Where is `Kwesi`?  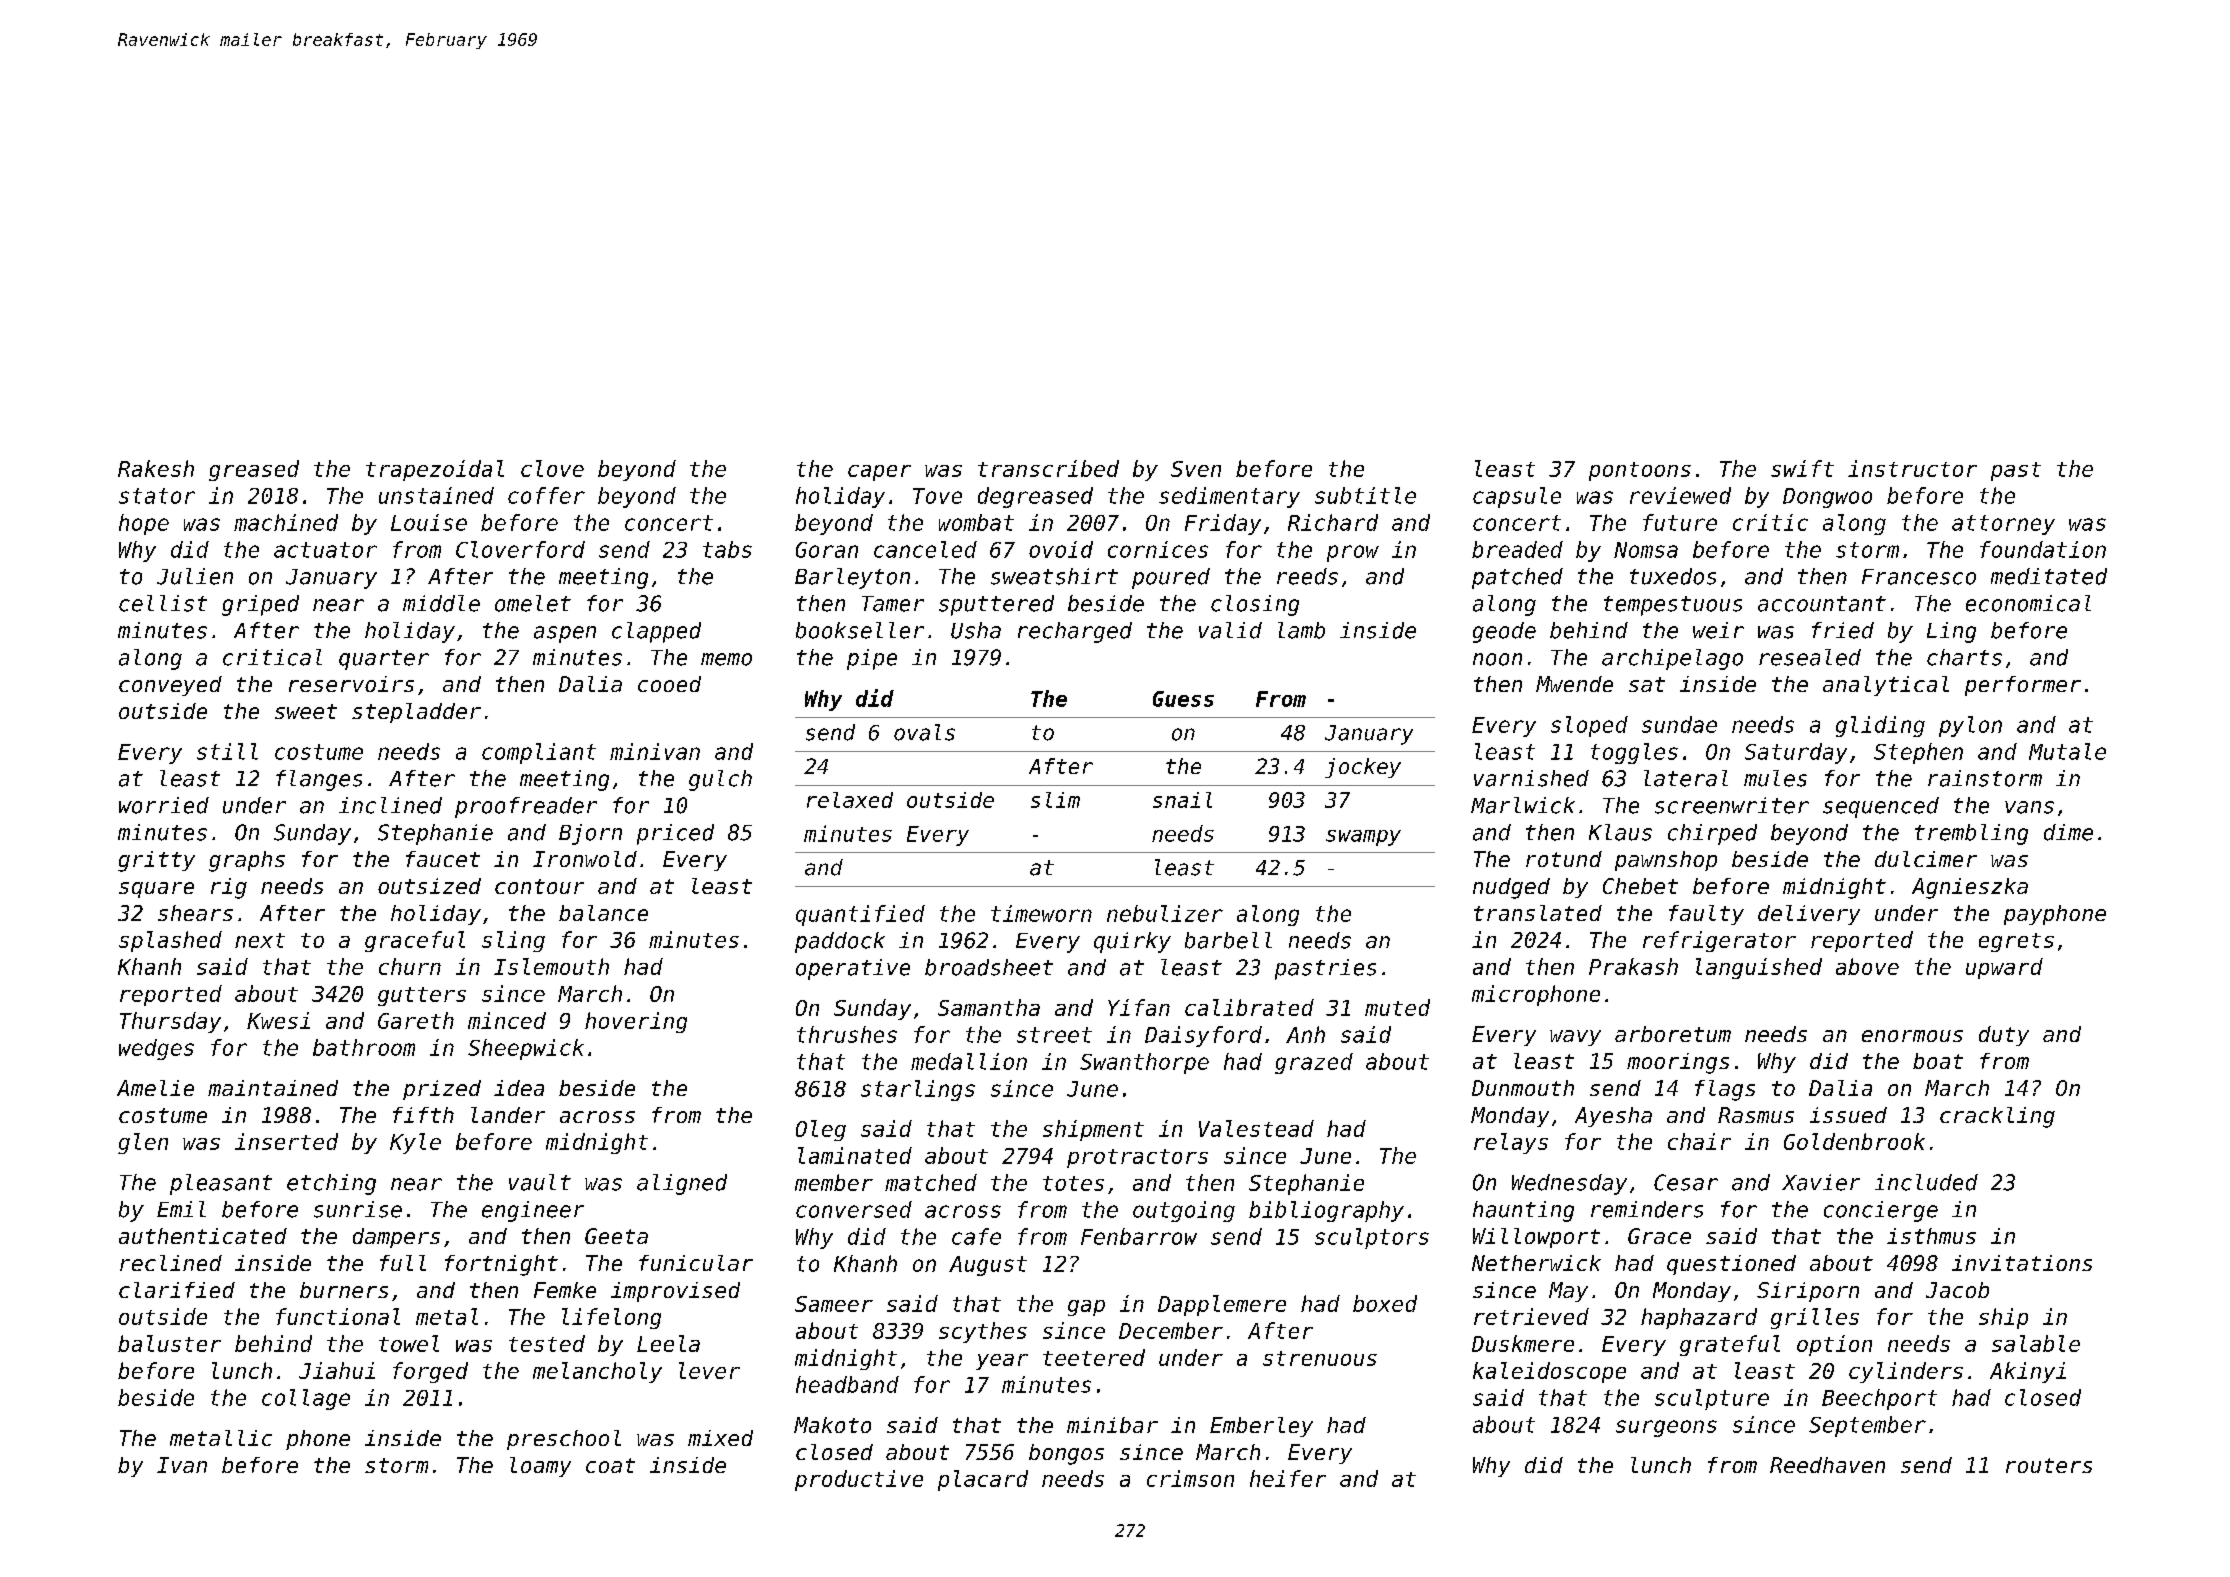 Kwesi is located at coordinates (278, 1020).
